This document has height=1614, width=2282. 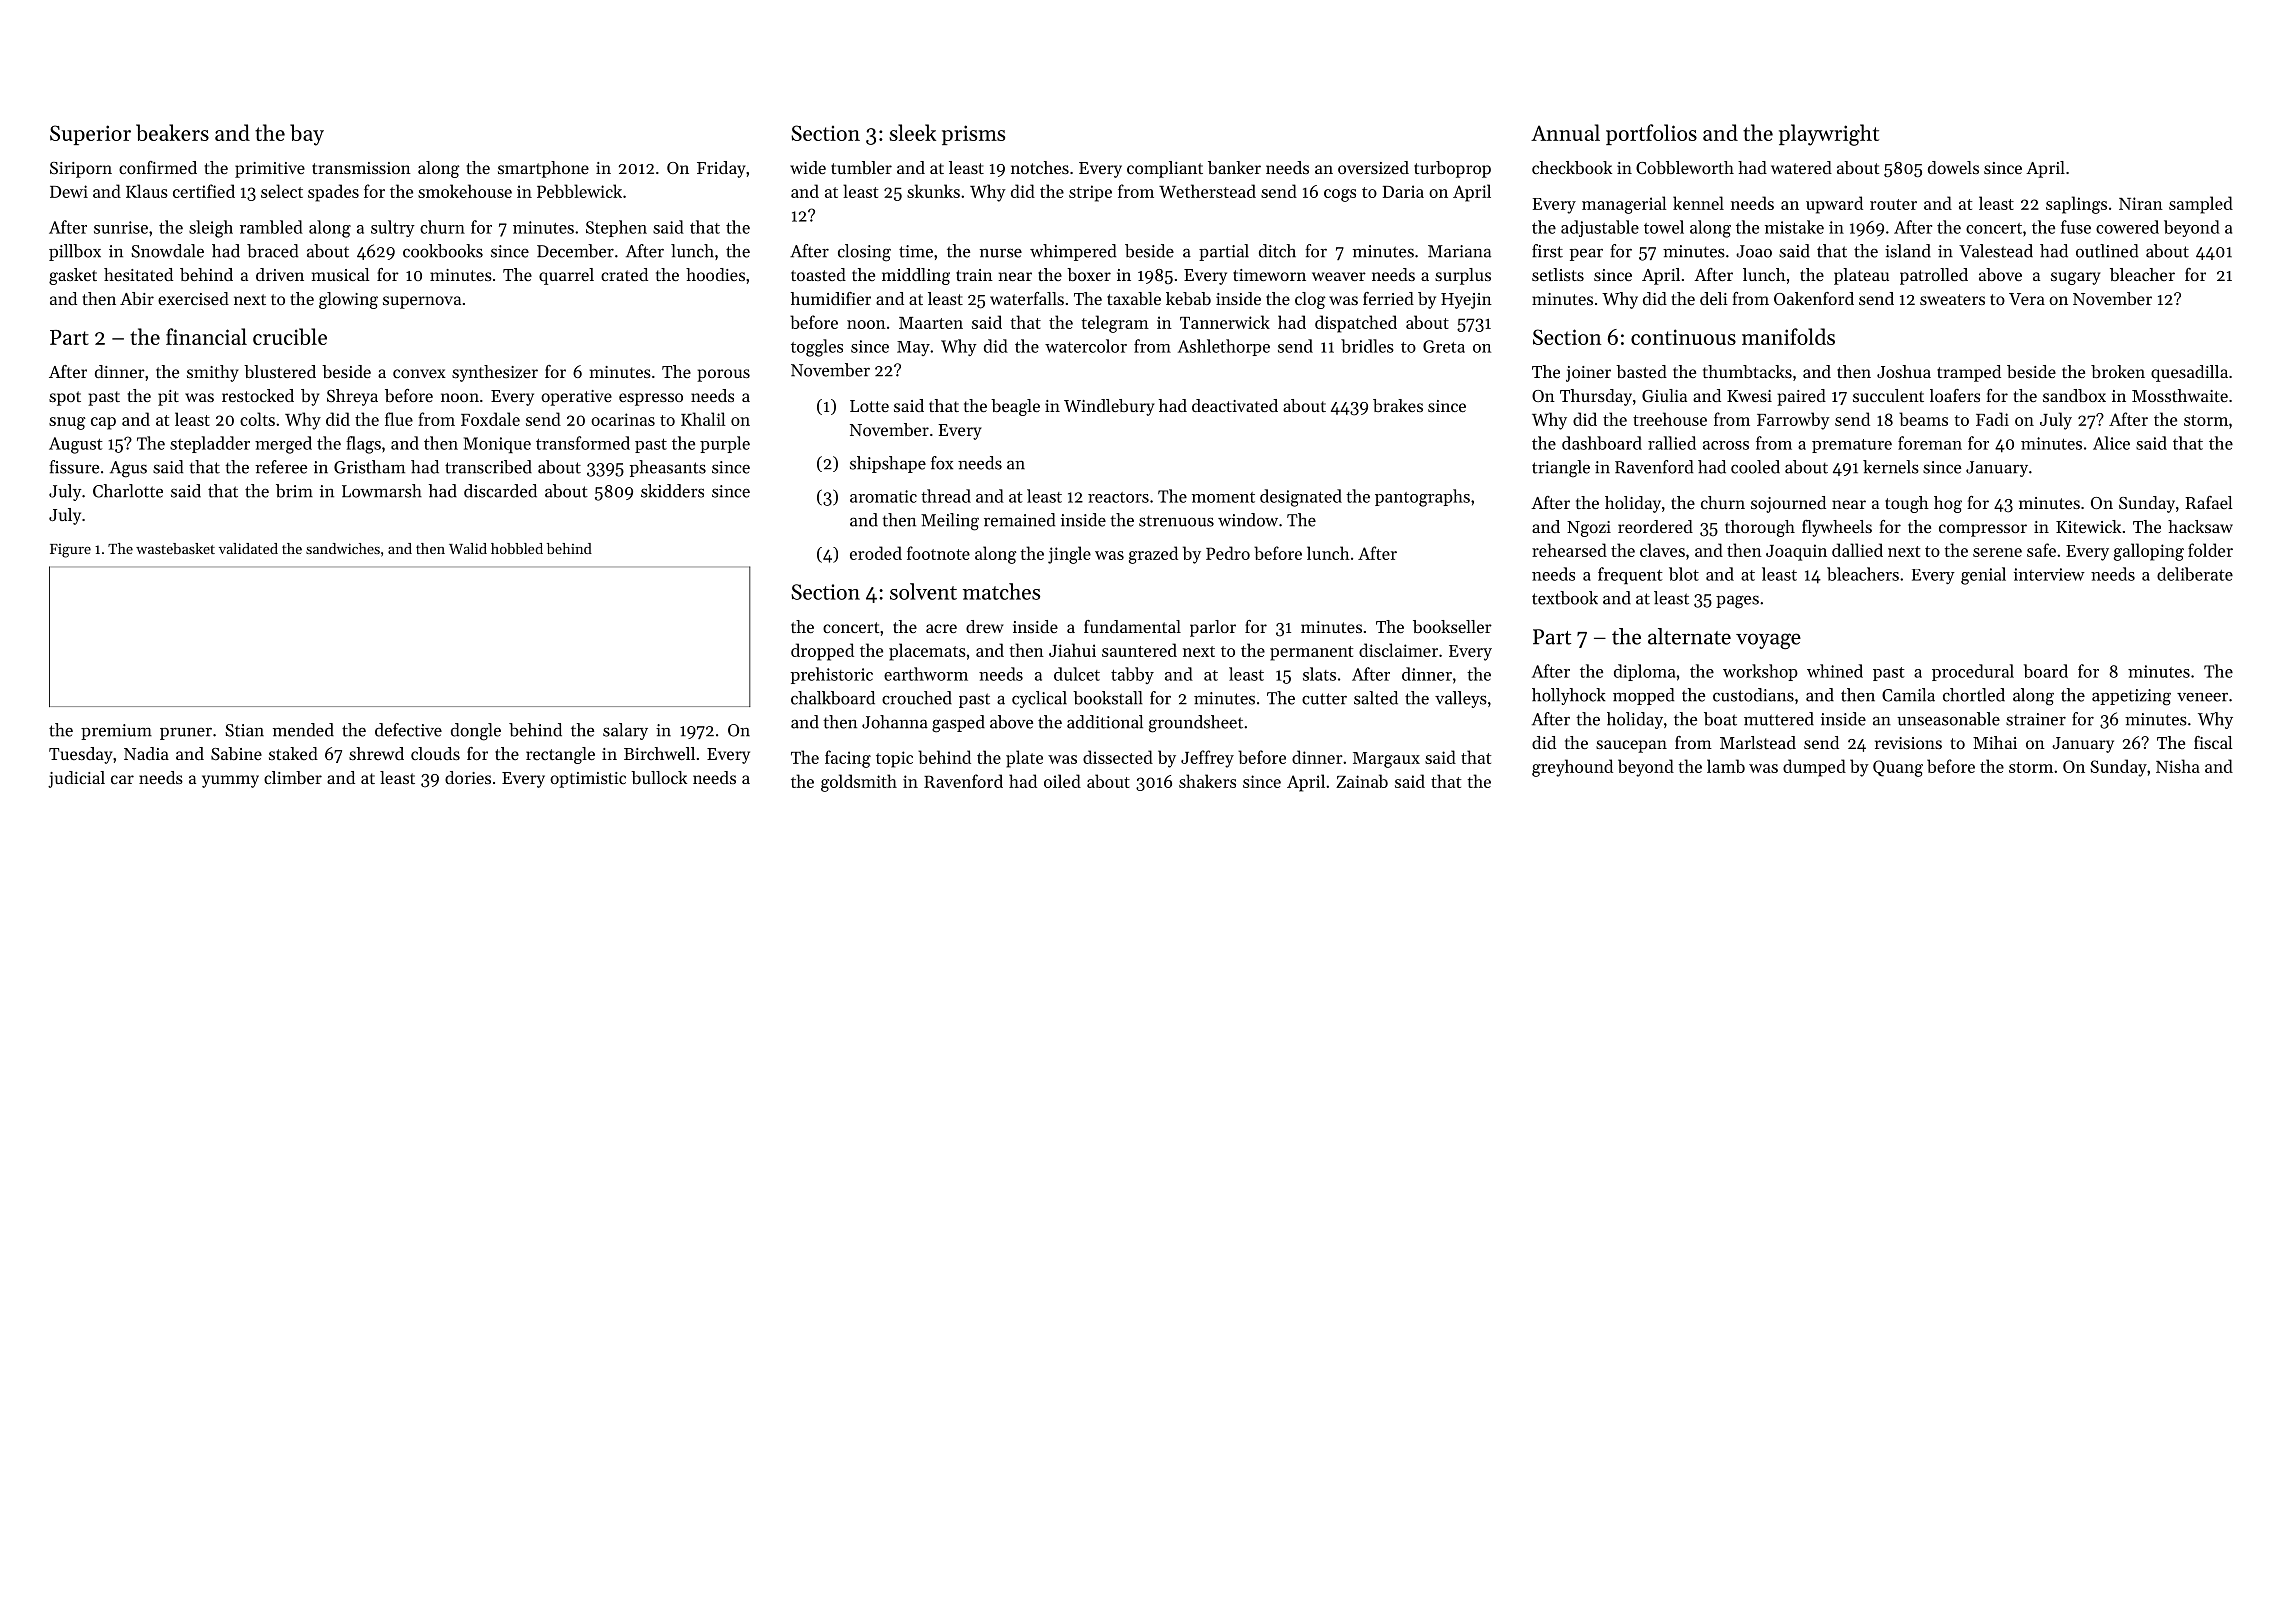 I want to click on quesadilla, so click(x=2189, y=373).
